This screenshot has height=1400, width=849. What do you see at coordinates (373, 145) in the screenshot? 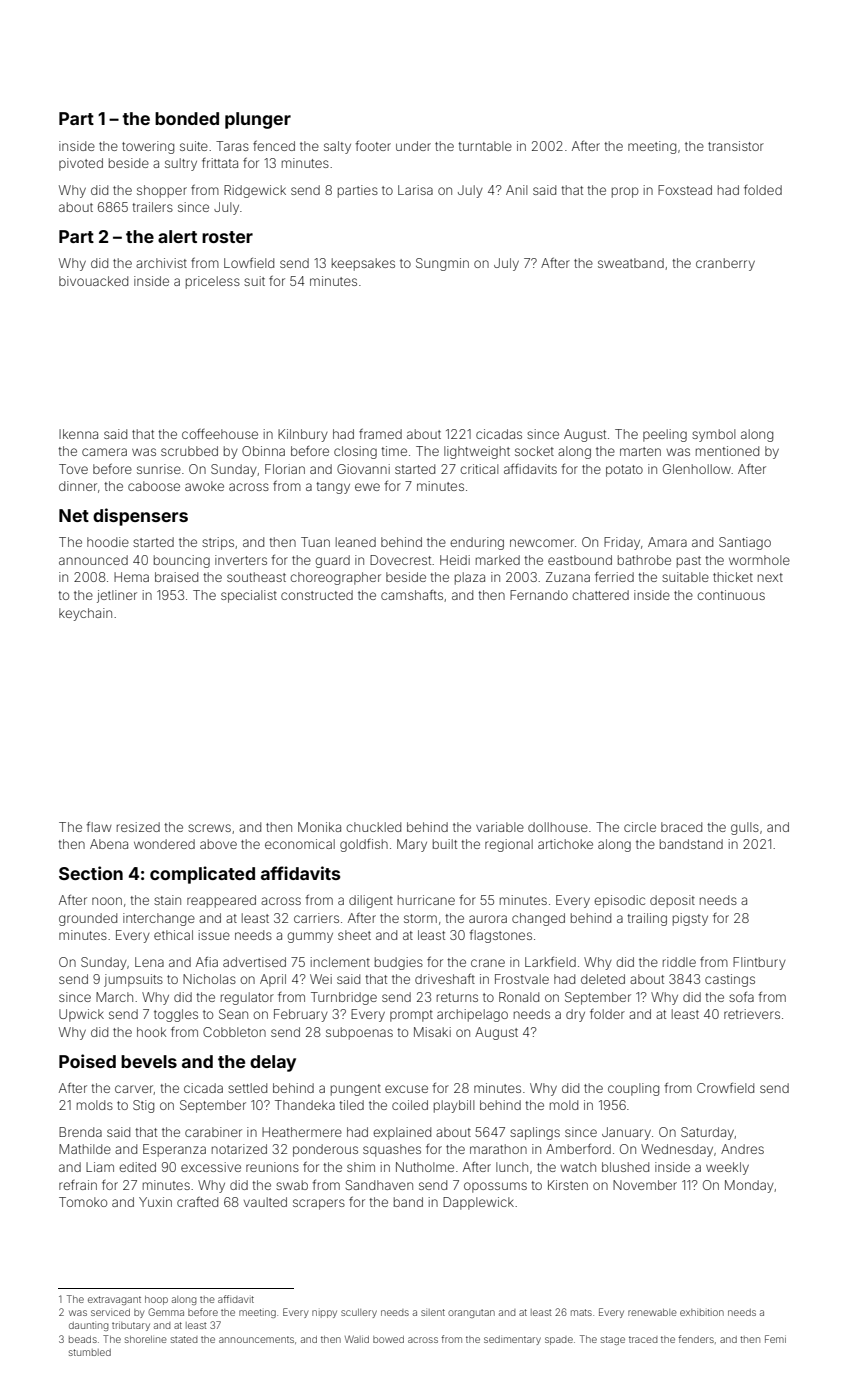
I see `footer` at bounding box center [373, 145].
